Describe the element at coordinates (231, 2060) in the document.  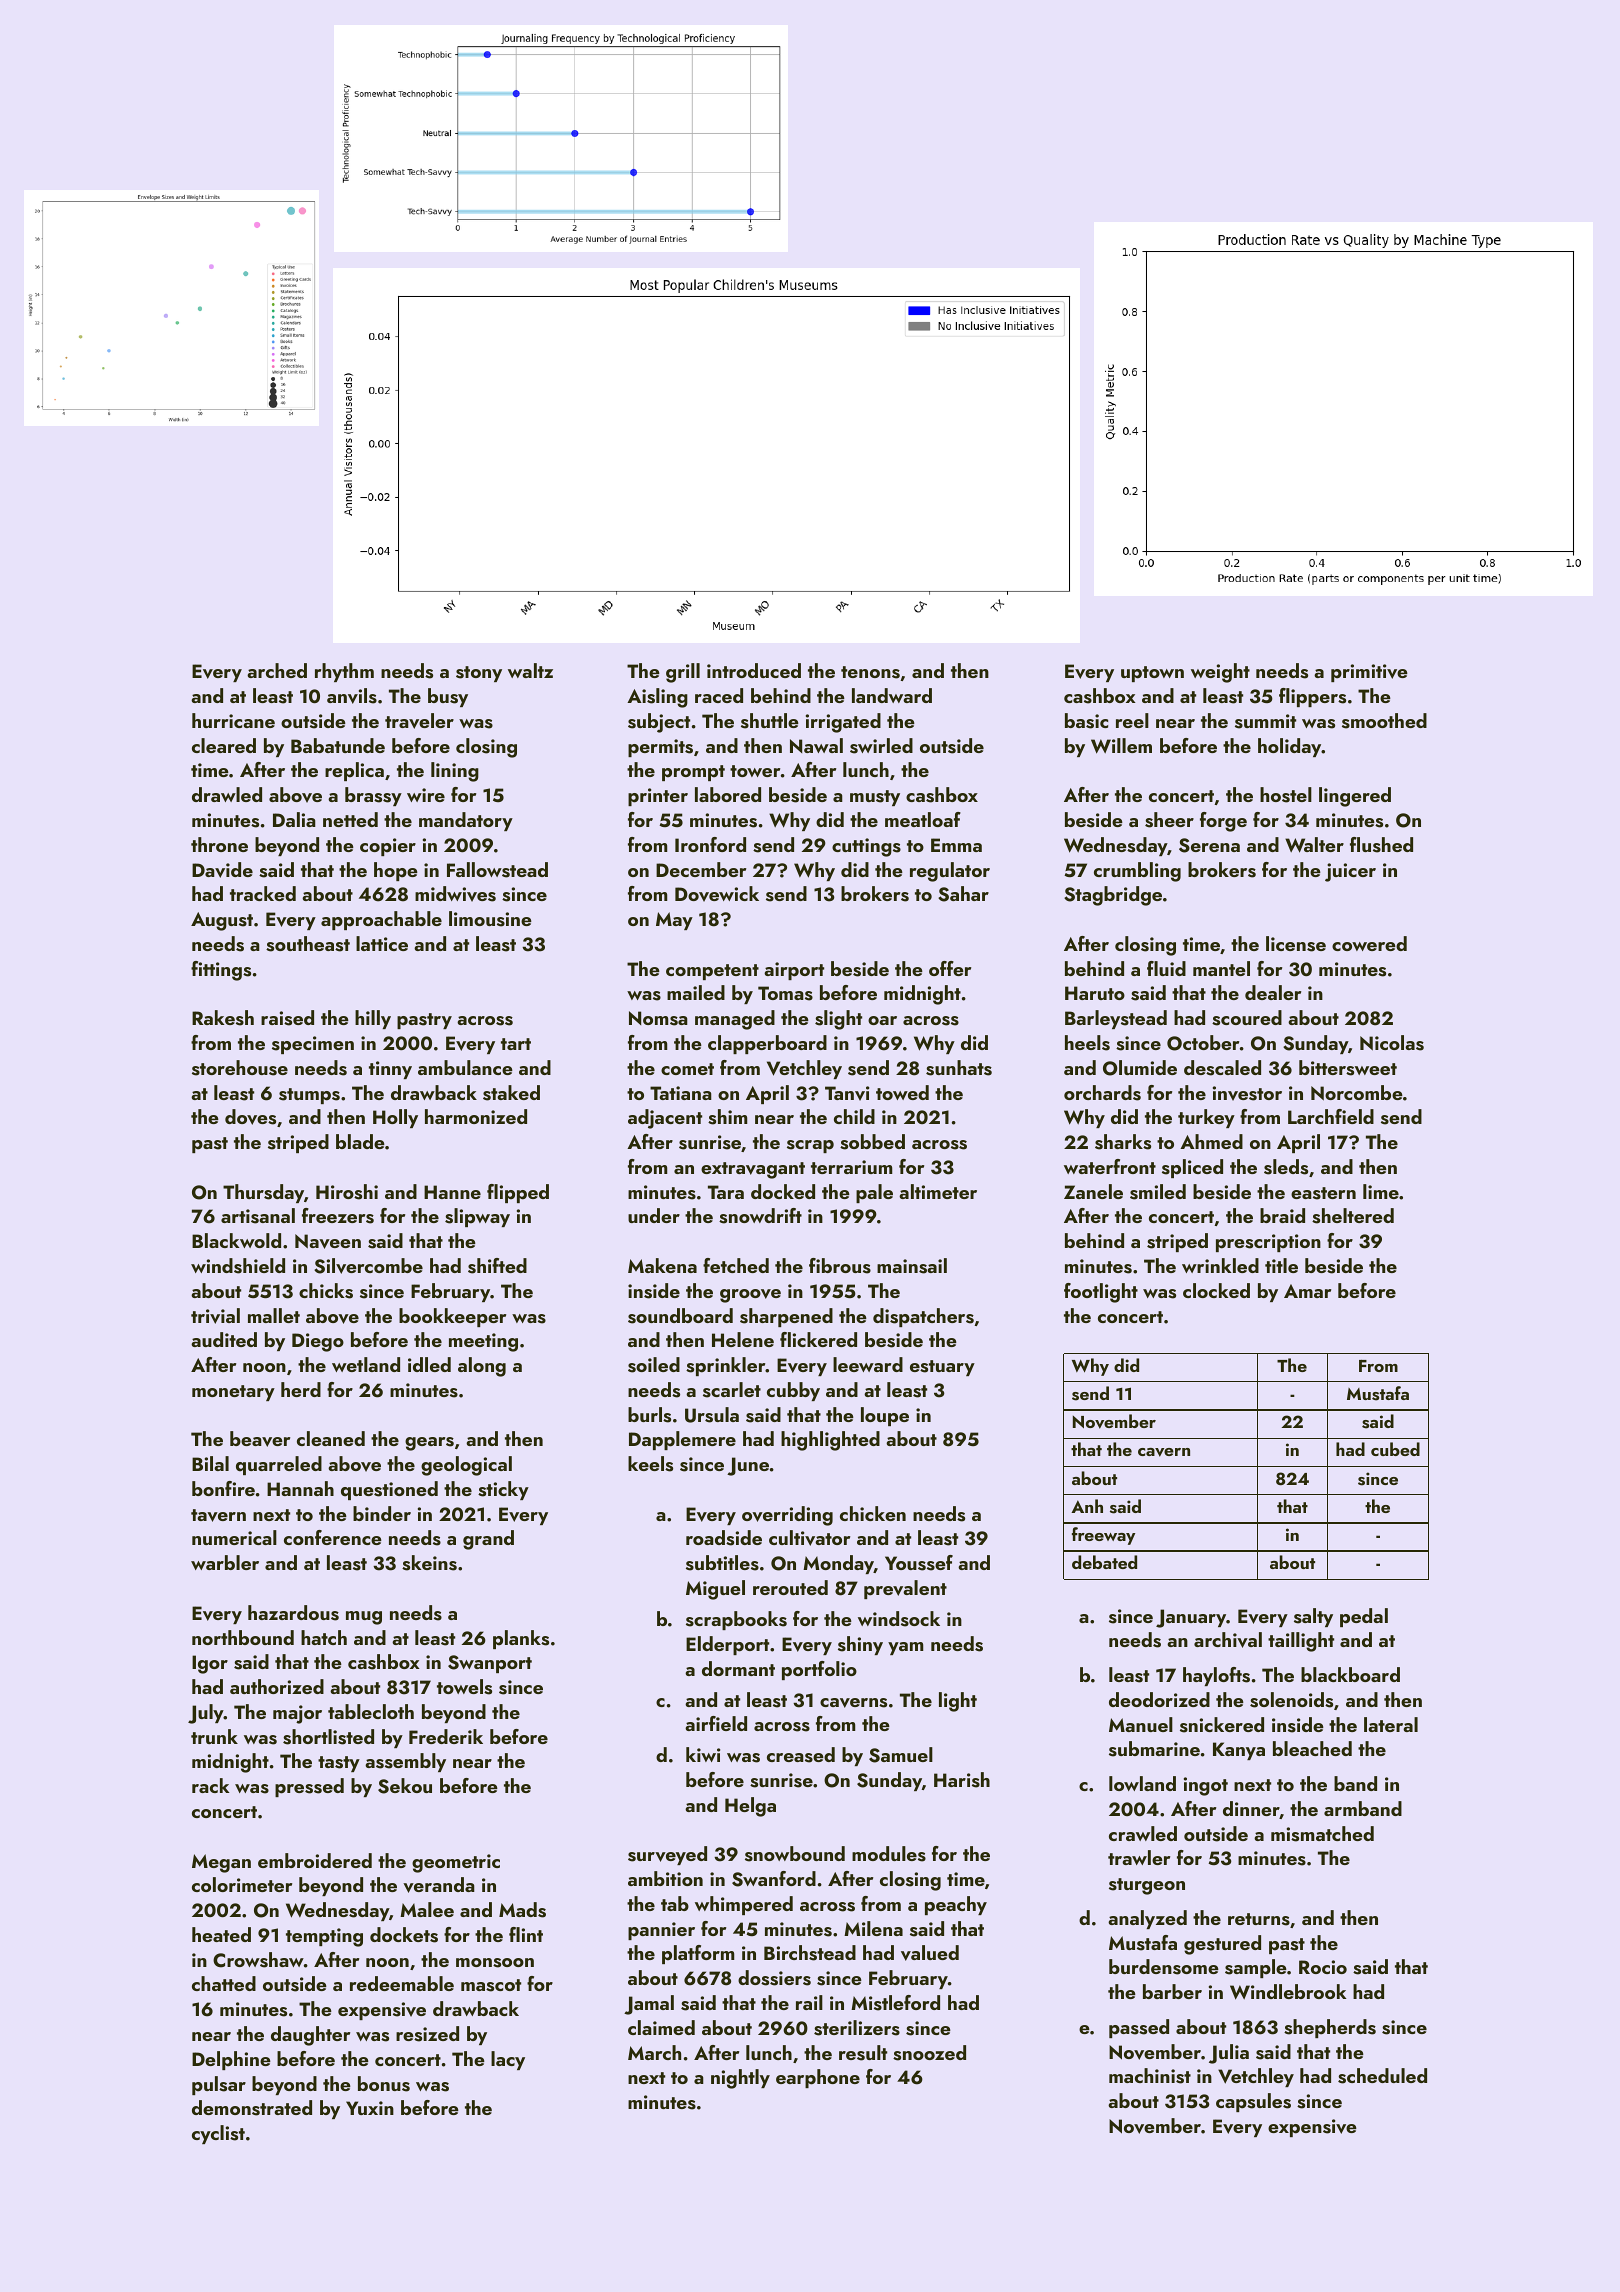
I see `Delphine` at that location.
